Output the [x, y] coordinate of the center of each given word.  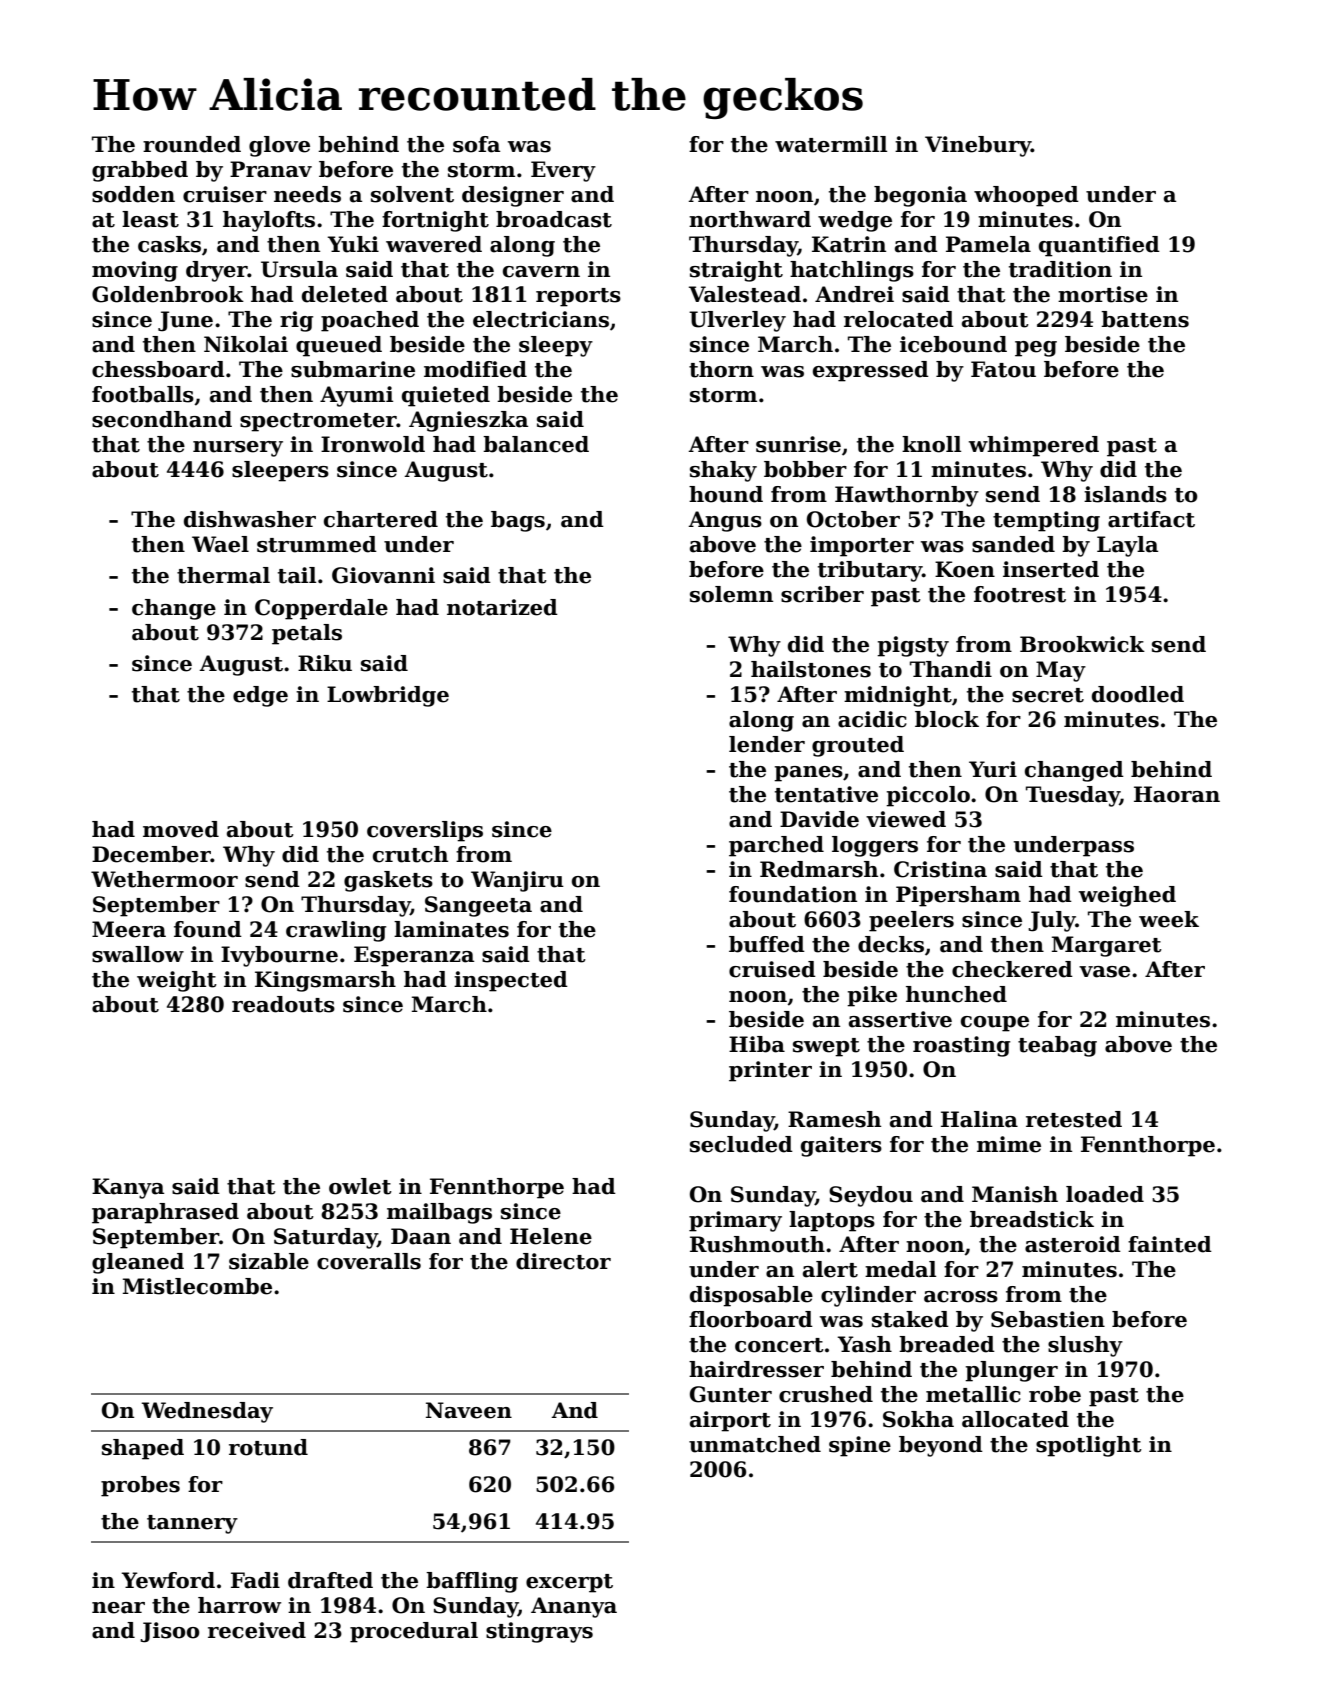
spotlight [1089, 1446]
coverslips [425, 831]
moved [181, 829]
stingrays [539, 1632]
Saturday [325, 1238]
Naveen [469, 1410]
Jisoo [170, 1632]
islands [1125, 494]
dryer [217, 271]
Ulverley [737, 321]
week [1169, 919]
